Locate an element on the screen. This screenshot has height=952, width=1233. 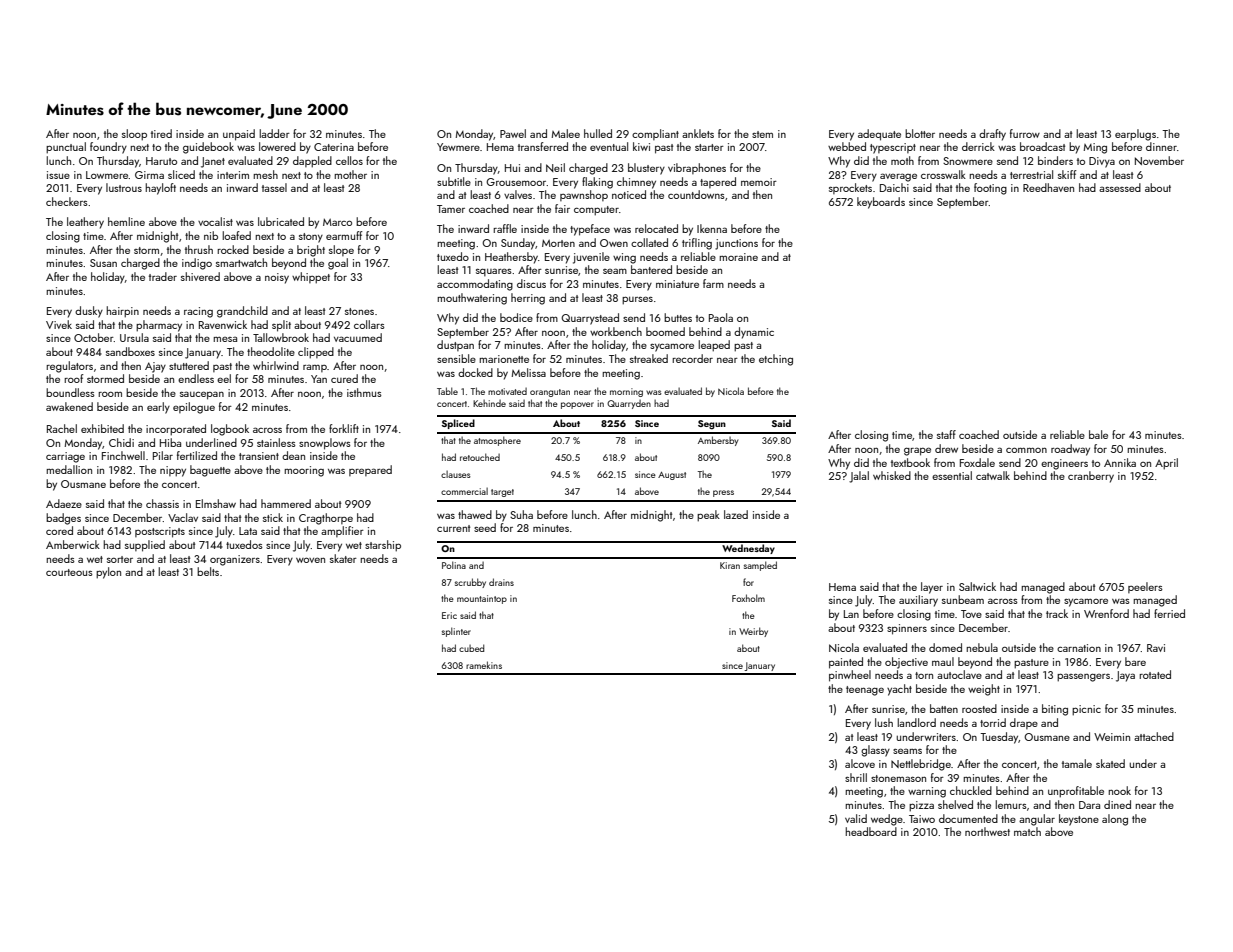
cubed is located at coordinates (471, 648).
